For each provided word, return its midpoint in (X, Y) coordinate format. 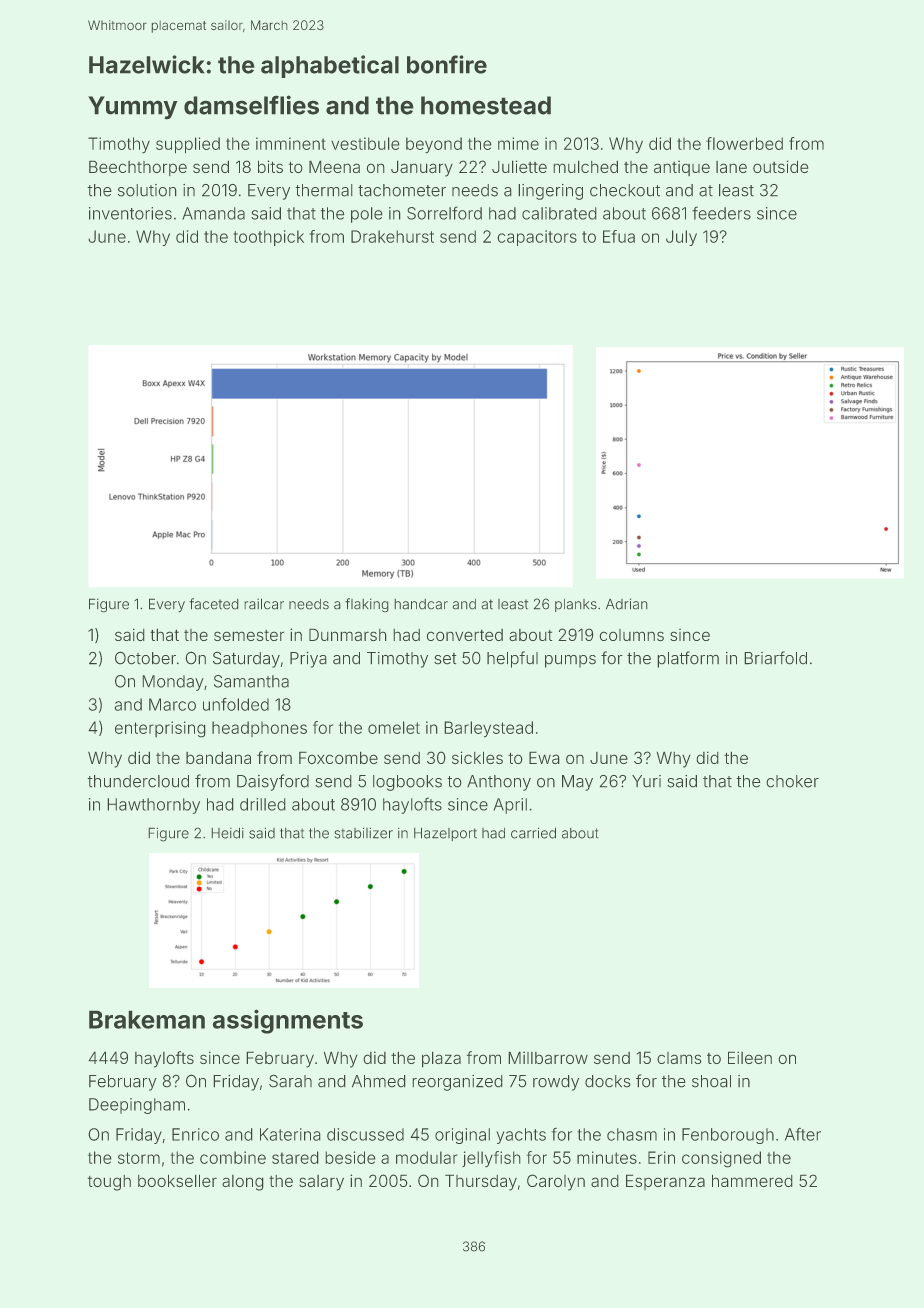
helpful (512, 659)
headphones (259, 729)
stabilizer (363, 833)
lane (731, 167)
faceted (214, 604)
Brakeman (147, 1019)
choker (792, 781)
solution (147, 190)
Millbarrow (548, 1057)
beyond (434, 145)
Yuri (646, 781)
